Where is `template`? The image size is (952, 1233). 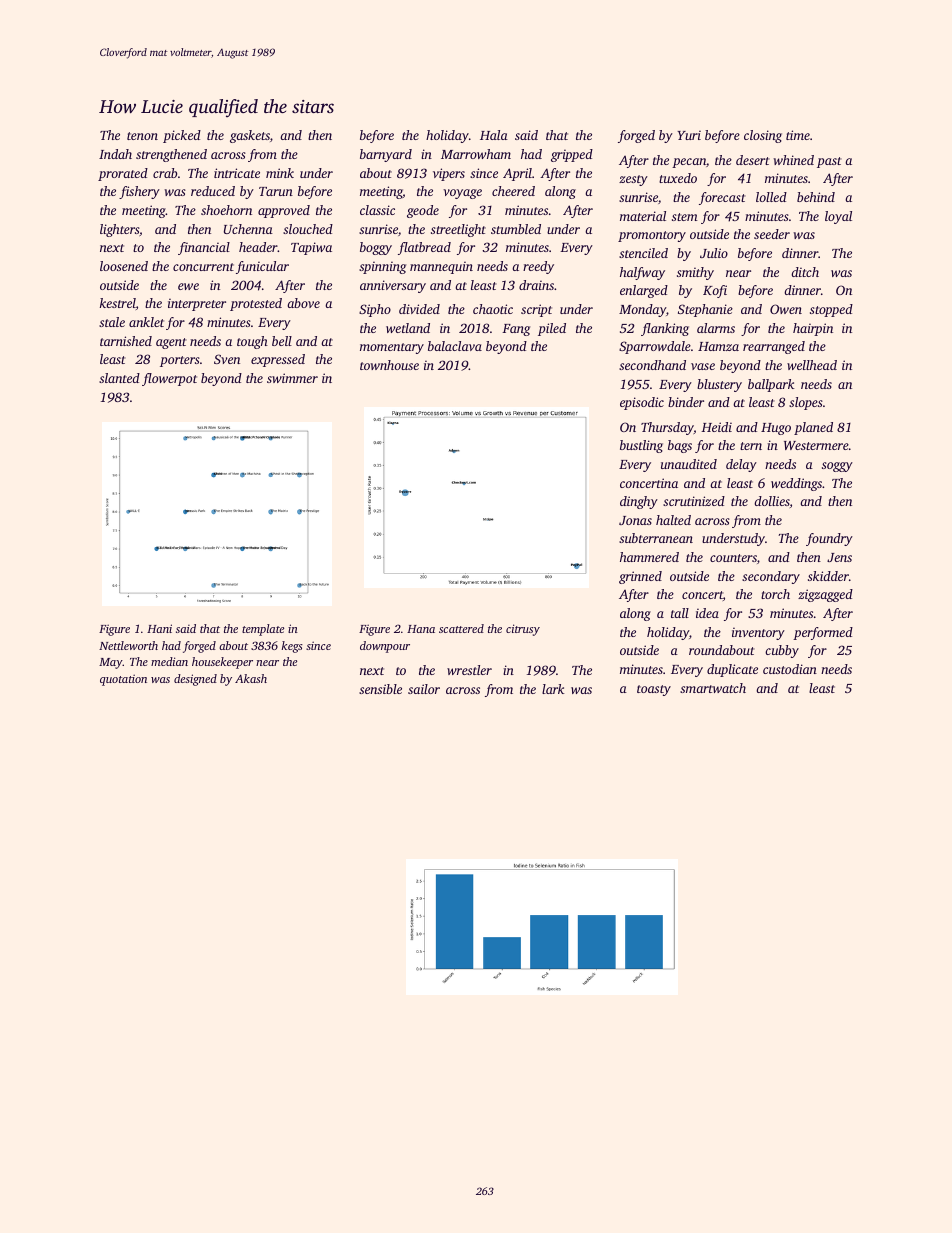 template is located at coordinates (263, 630).
